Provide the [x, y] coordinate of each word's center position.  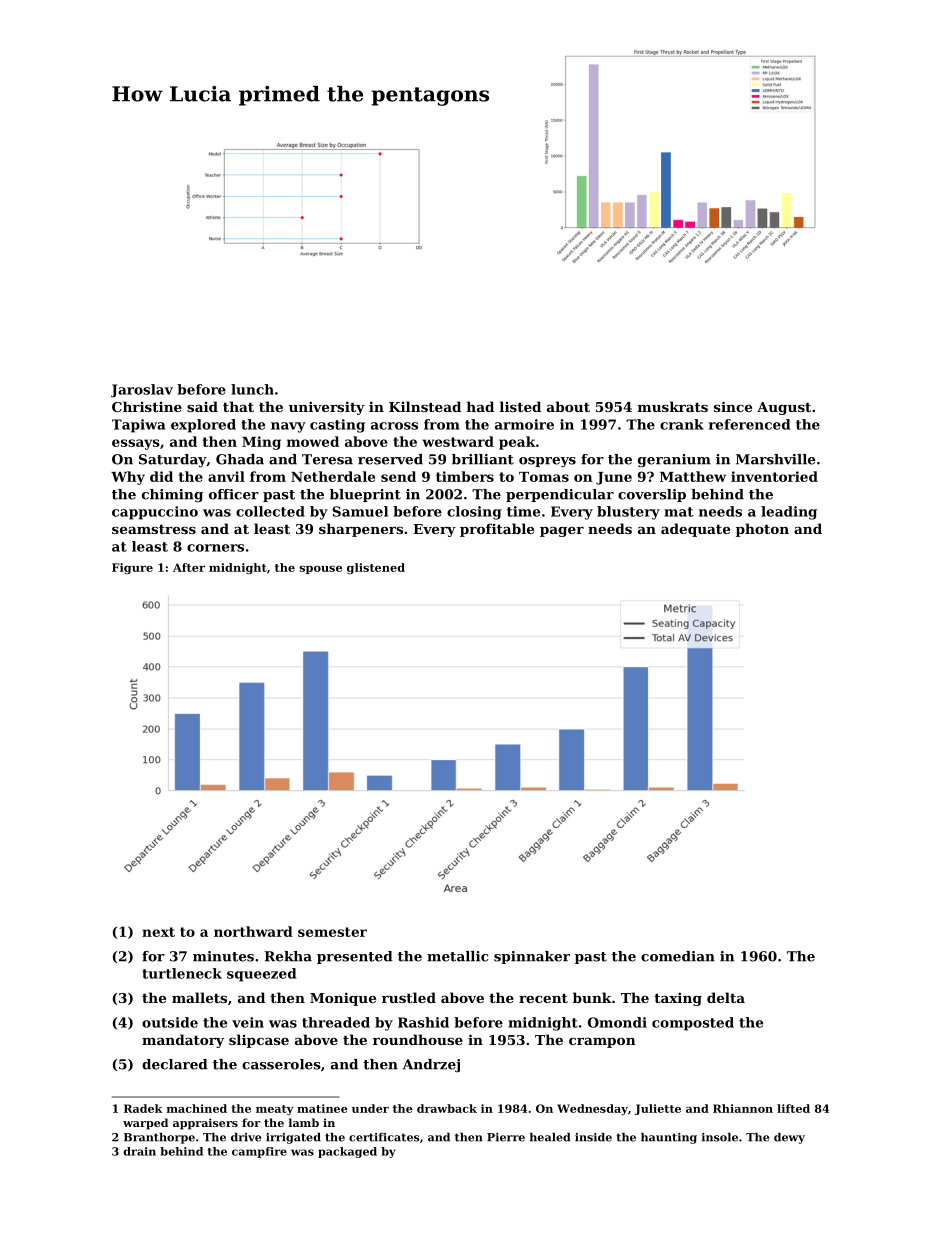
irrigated [293, 1138]
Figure [132, 568]
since [733, 406]
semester [332, 932]
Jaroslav [142, 391]
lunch [252, 389]
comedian [678, 956]
